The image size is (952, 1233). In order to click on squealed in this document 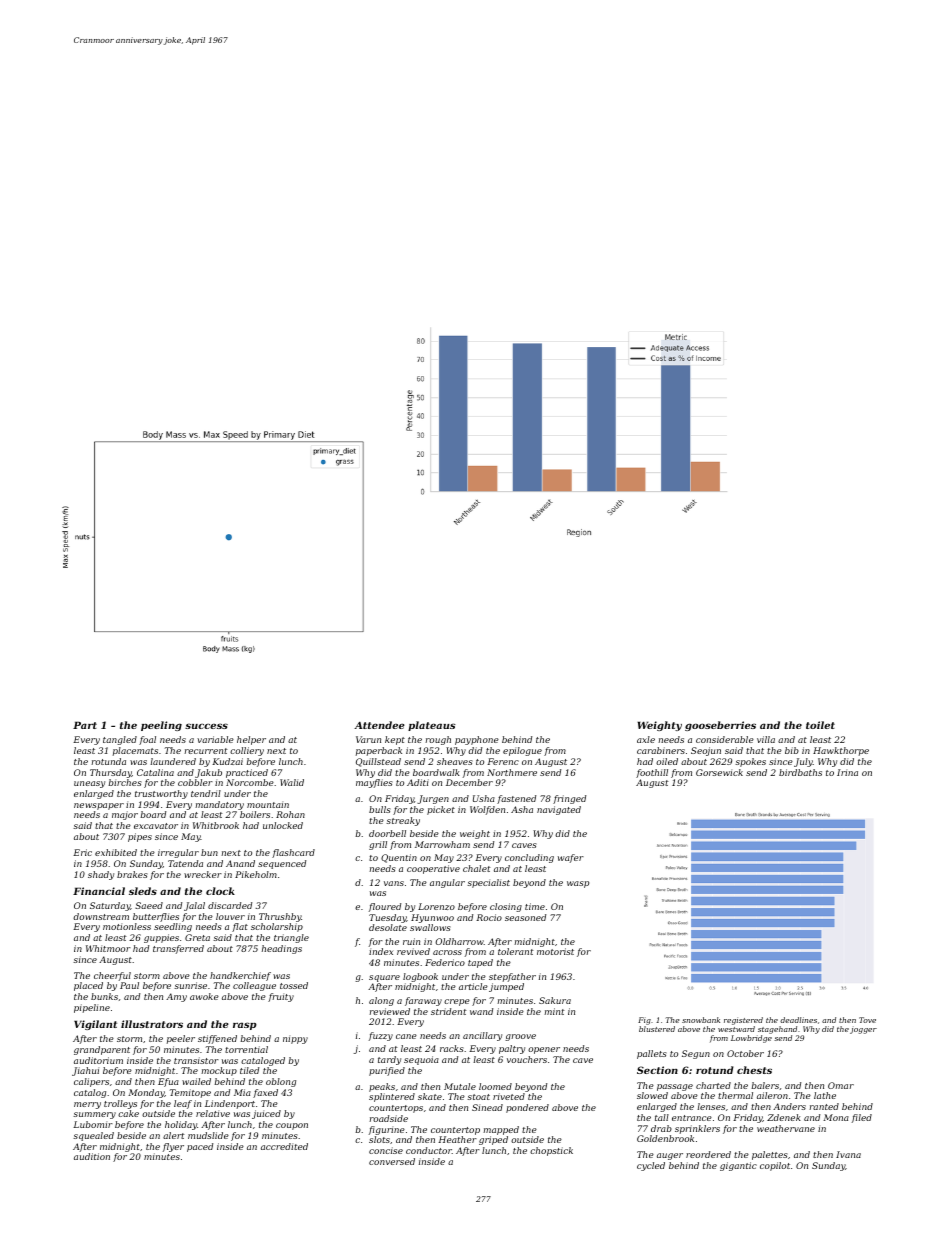, I will do `click(93, 1136)`.
